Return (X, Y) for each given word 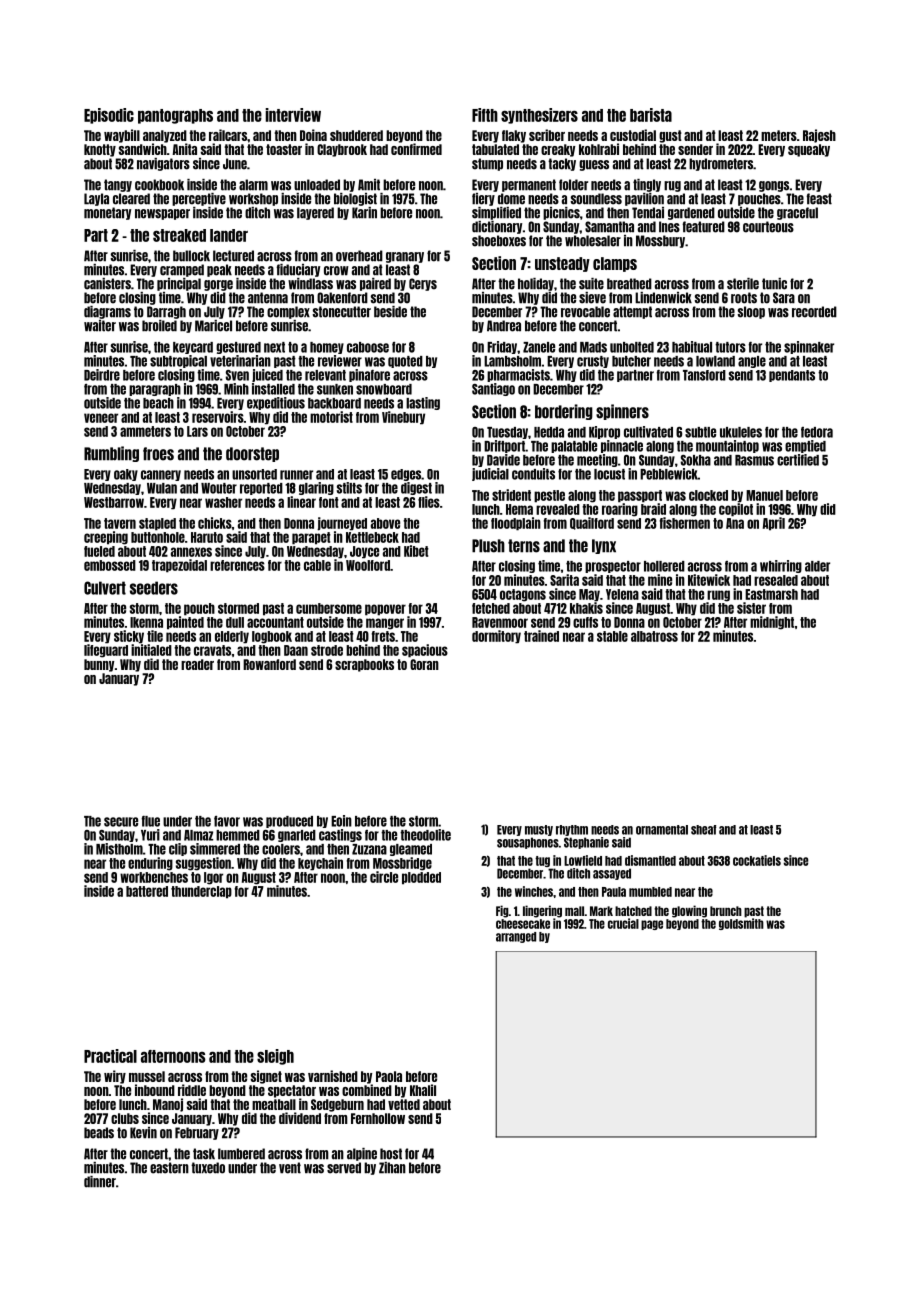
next (274, 347)
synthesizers (539, 116)
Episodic (109, 116)
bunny (99, 665)
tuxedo (208, 1168)
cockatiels (757, 860)
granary (405, 257)
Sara (784, 298)
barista (651, 115)
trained (541, 636)
